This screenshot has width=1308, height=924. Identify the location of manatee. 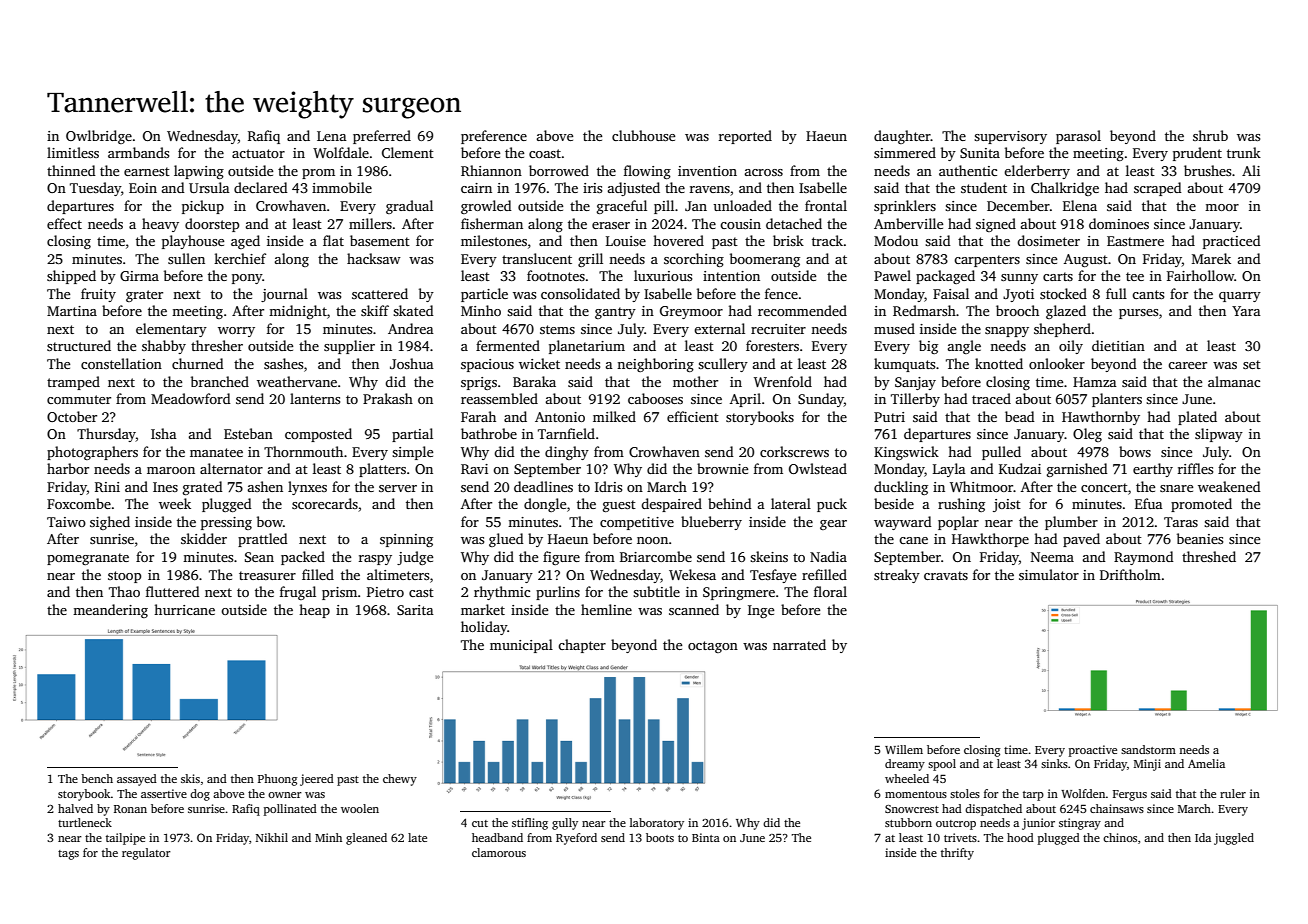
(216, 452).
